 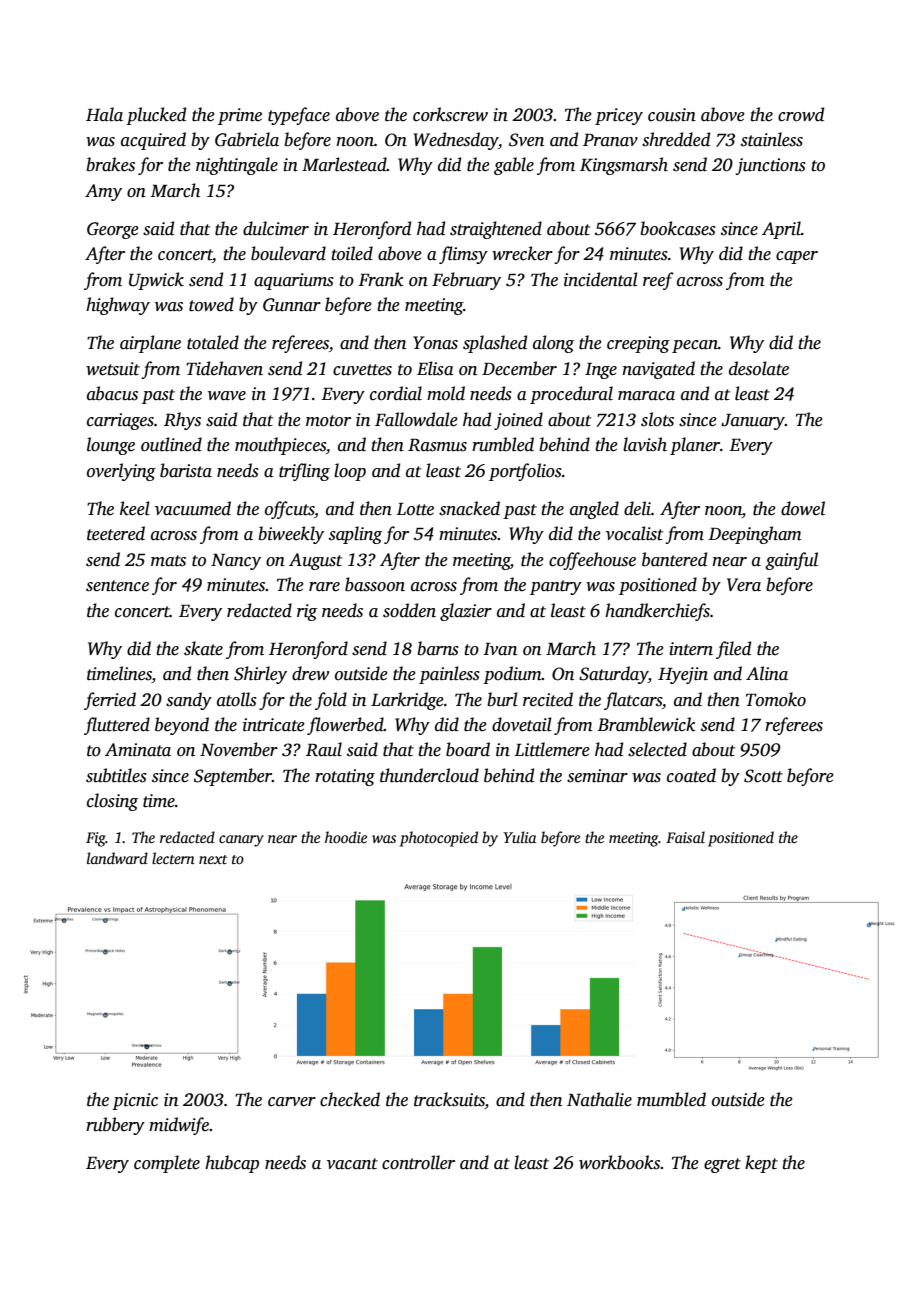 What do you see at coordinates (763, 776) in the document?
I see `Scott` at bounding box center [763, 776].
